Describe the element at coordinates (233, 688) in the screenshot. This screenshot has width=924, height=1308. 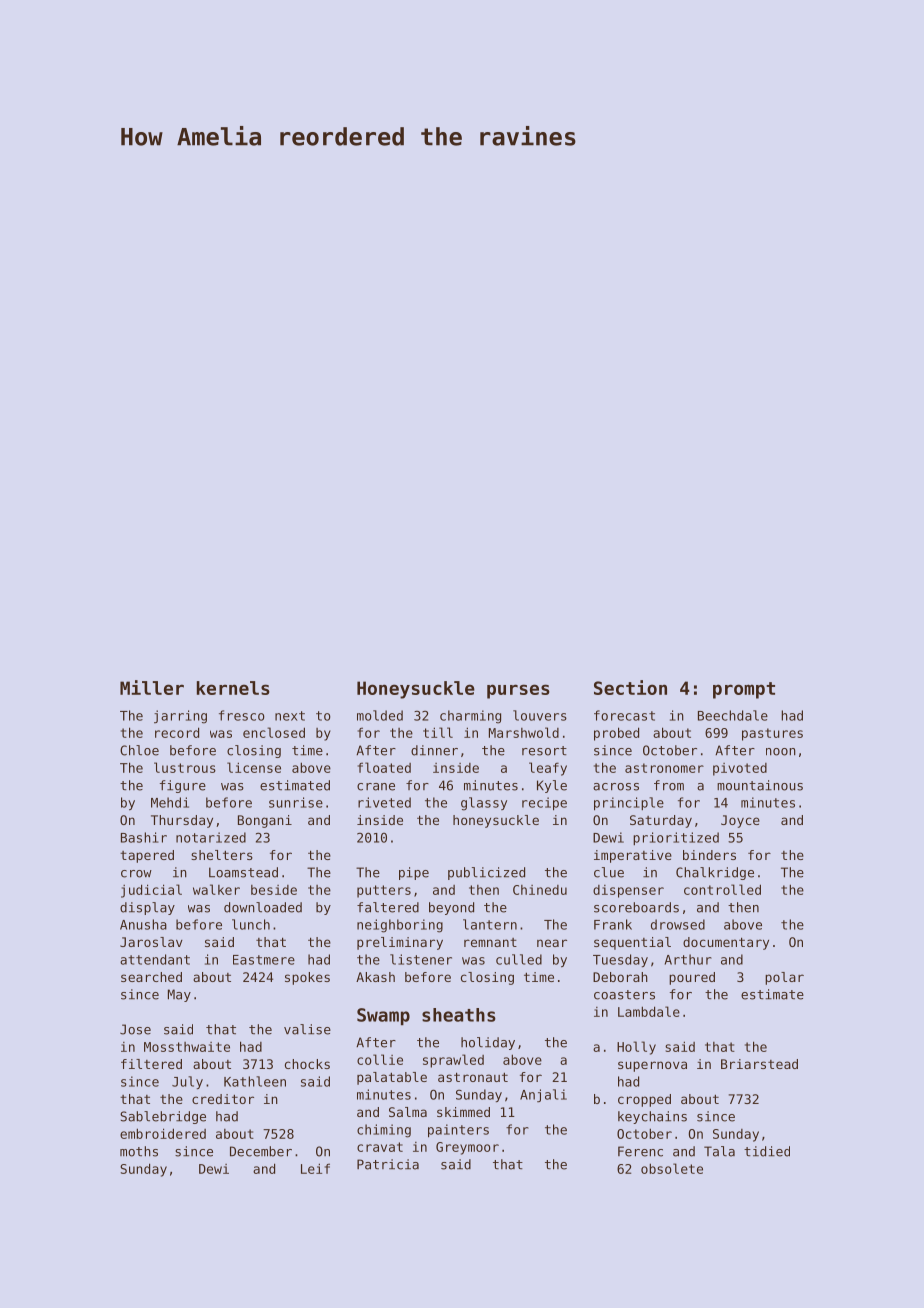
I see `kernels` at that location.
